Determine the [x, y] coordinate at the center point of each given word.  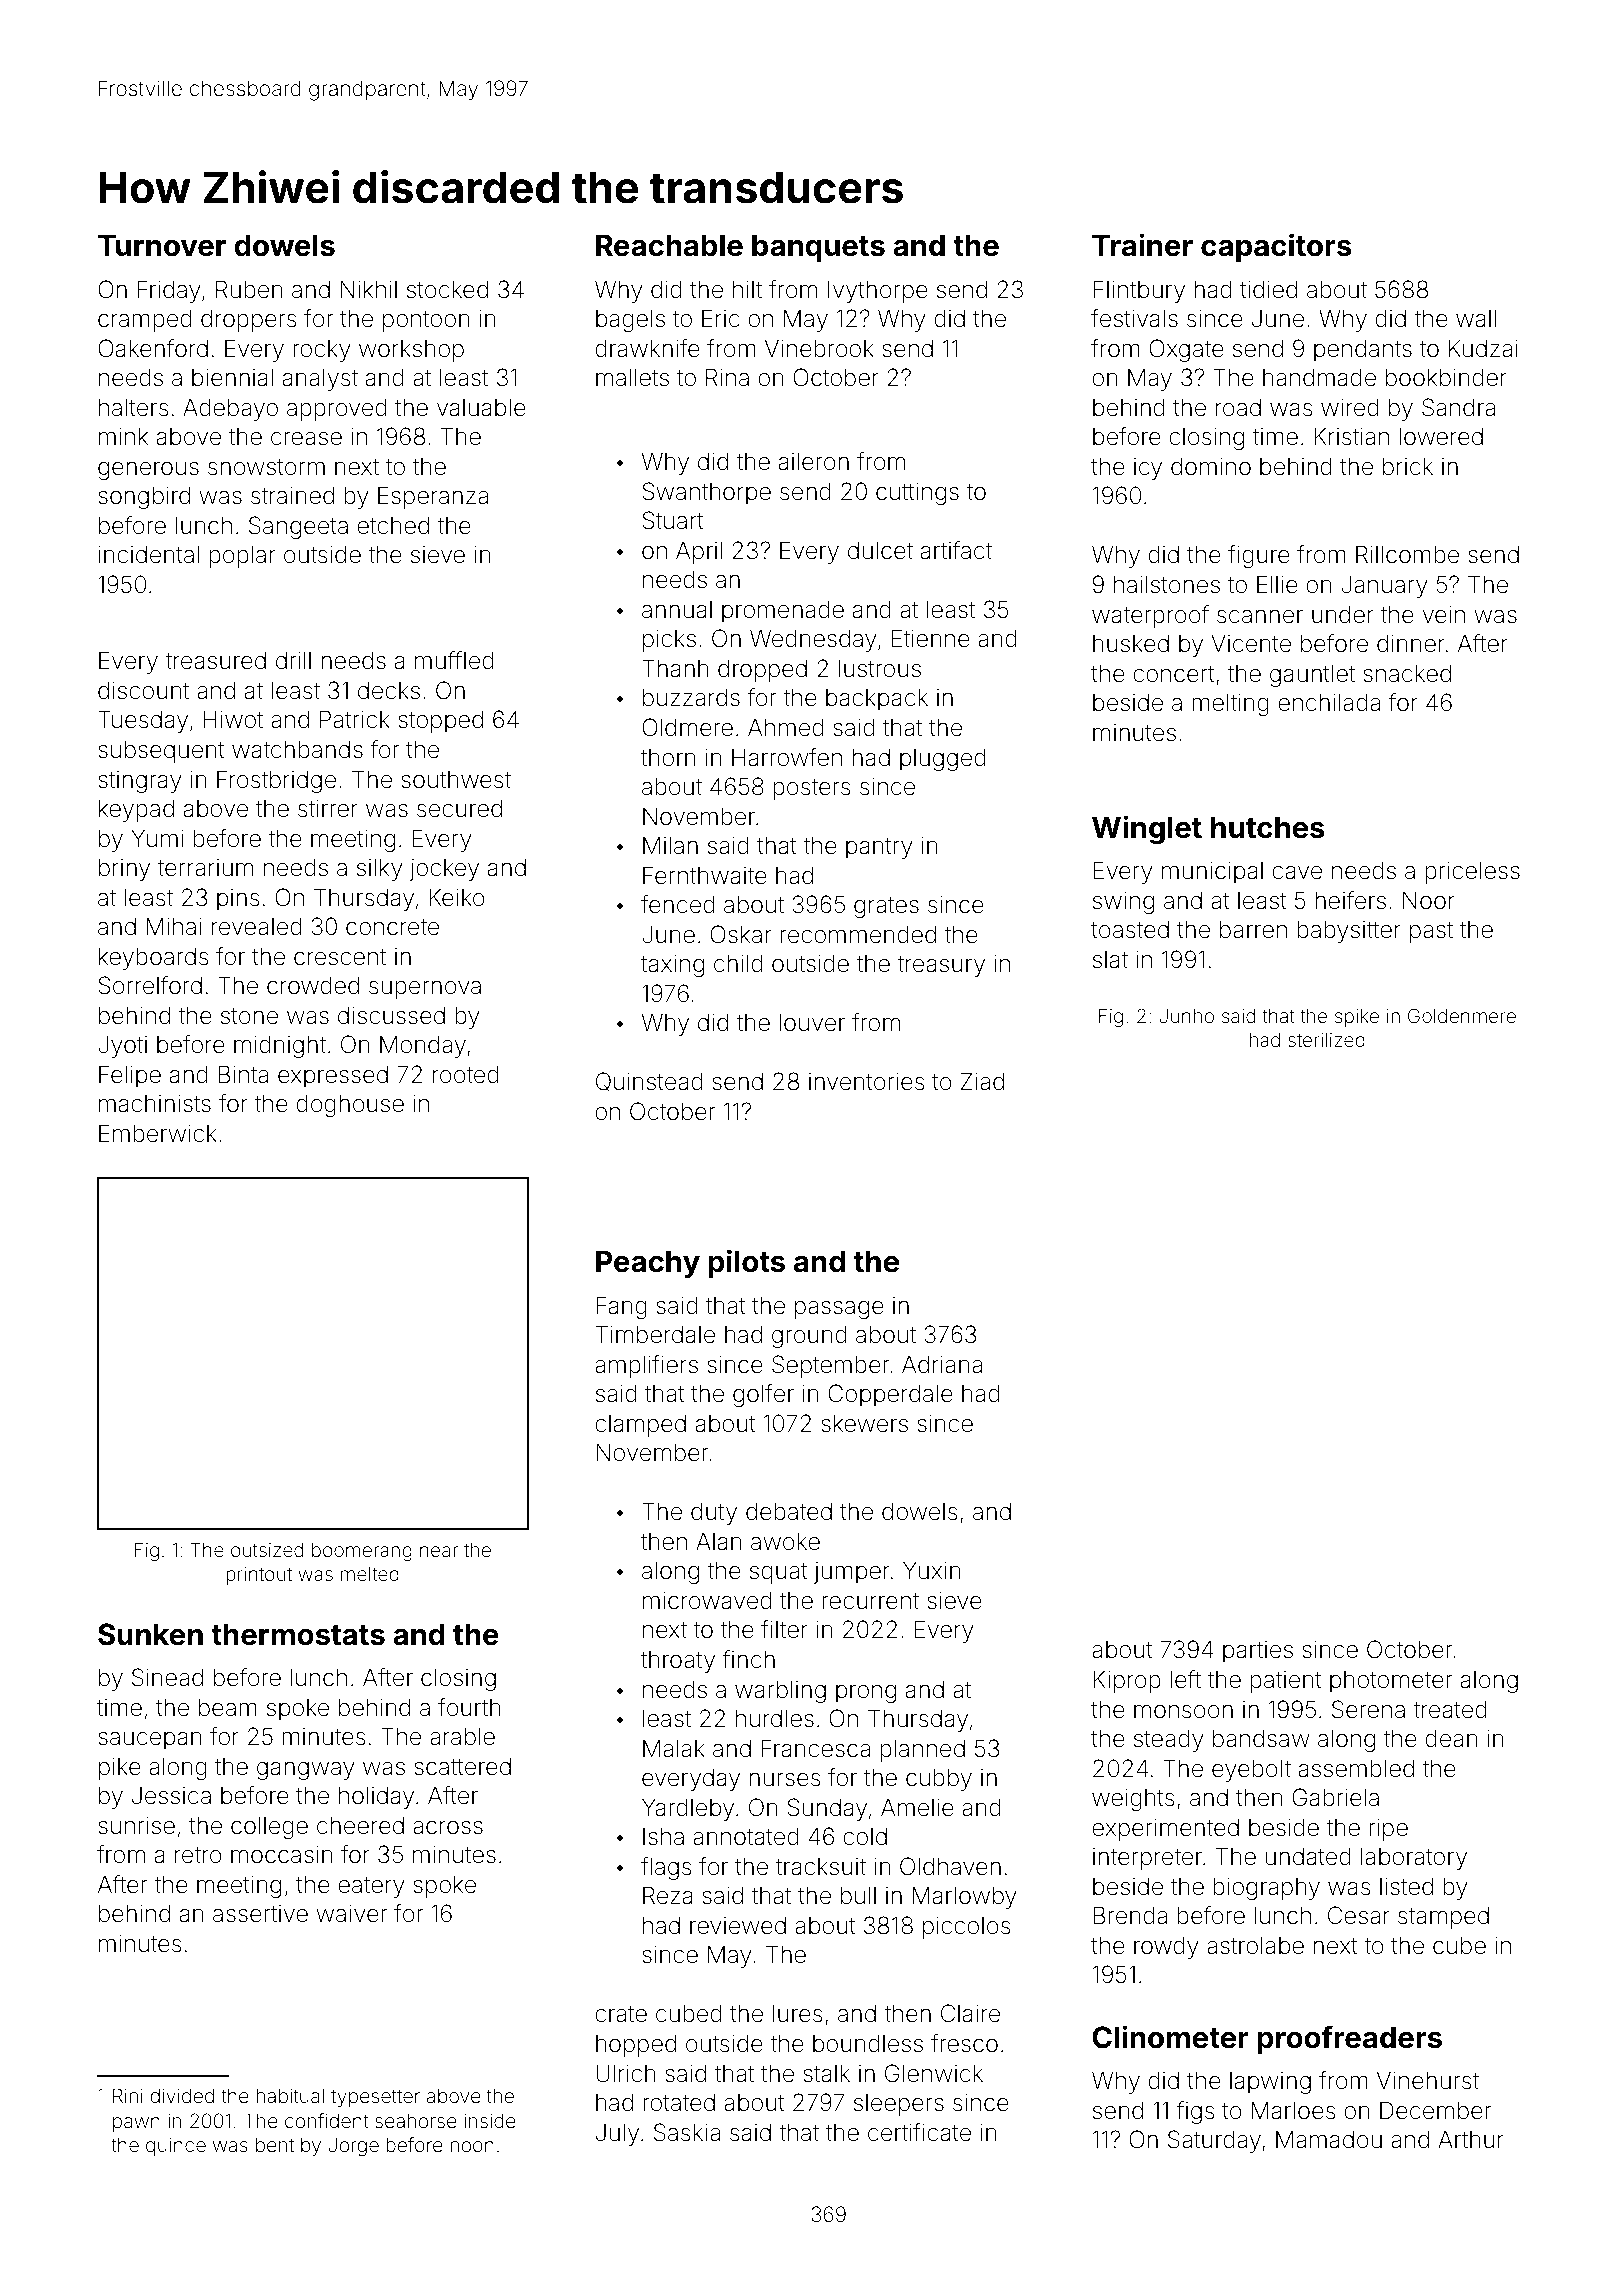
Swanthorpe [706, 493]
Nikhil [368, 289]
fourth [469, 1707]
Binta [243, 1074]
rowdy [1166, 1947]
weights [1133, 1800]
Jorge [353, 2147]
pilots [746, 1263]
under [1343, 614]
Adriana [942, 1364]
